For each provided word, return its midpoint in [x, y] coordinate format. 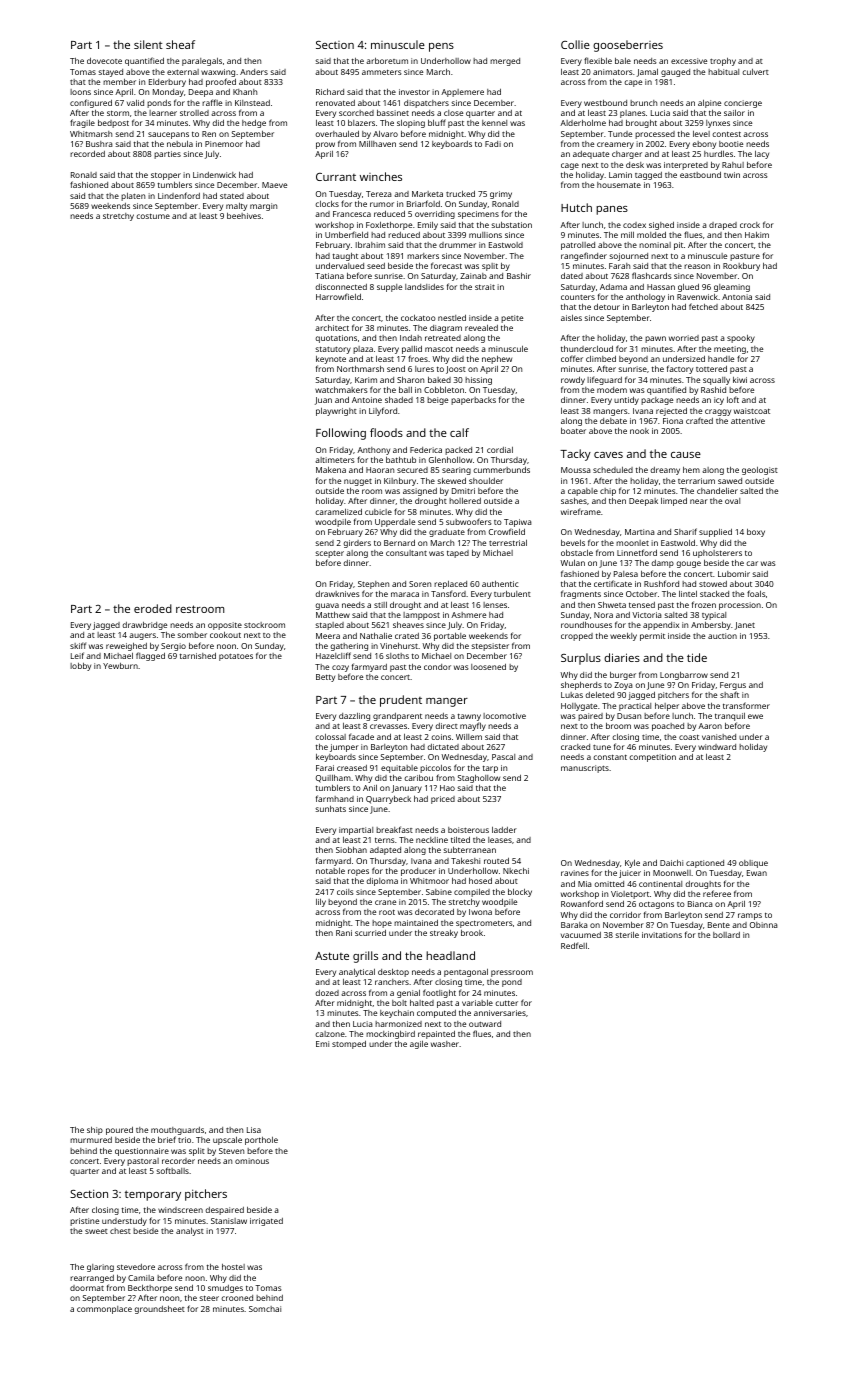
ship [95, 1131]
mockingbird [390, 1035]
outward [485, 1024]
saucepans [168, 135]
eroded [153, 608]
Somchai [265, 1309]
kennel [494, 123]
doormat [87, 1288]
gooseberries [628, 46]
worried [684, 338]
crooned [237, 1298]
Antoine [367, 400]
